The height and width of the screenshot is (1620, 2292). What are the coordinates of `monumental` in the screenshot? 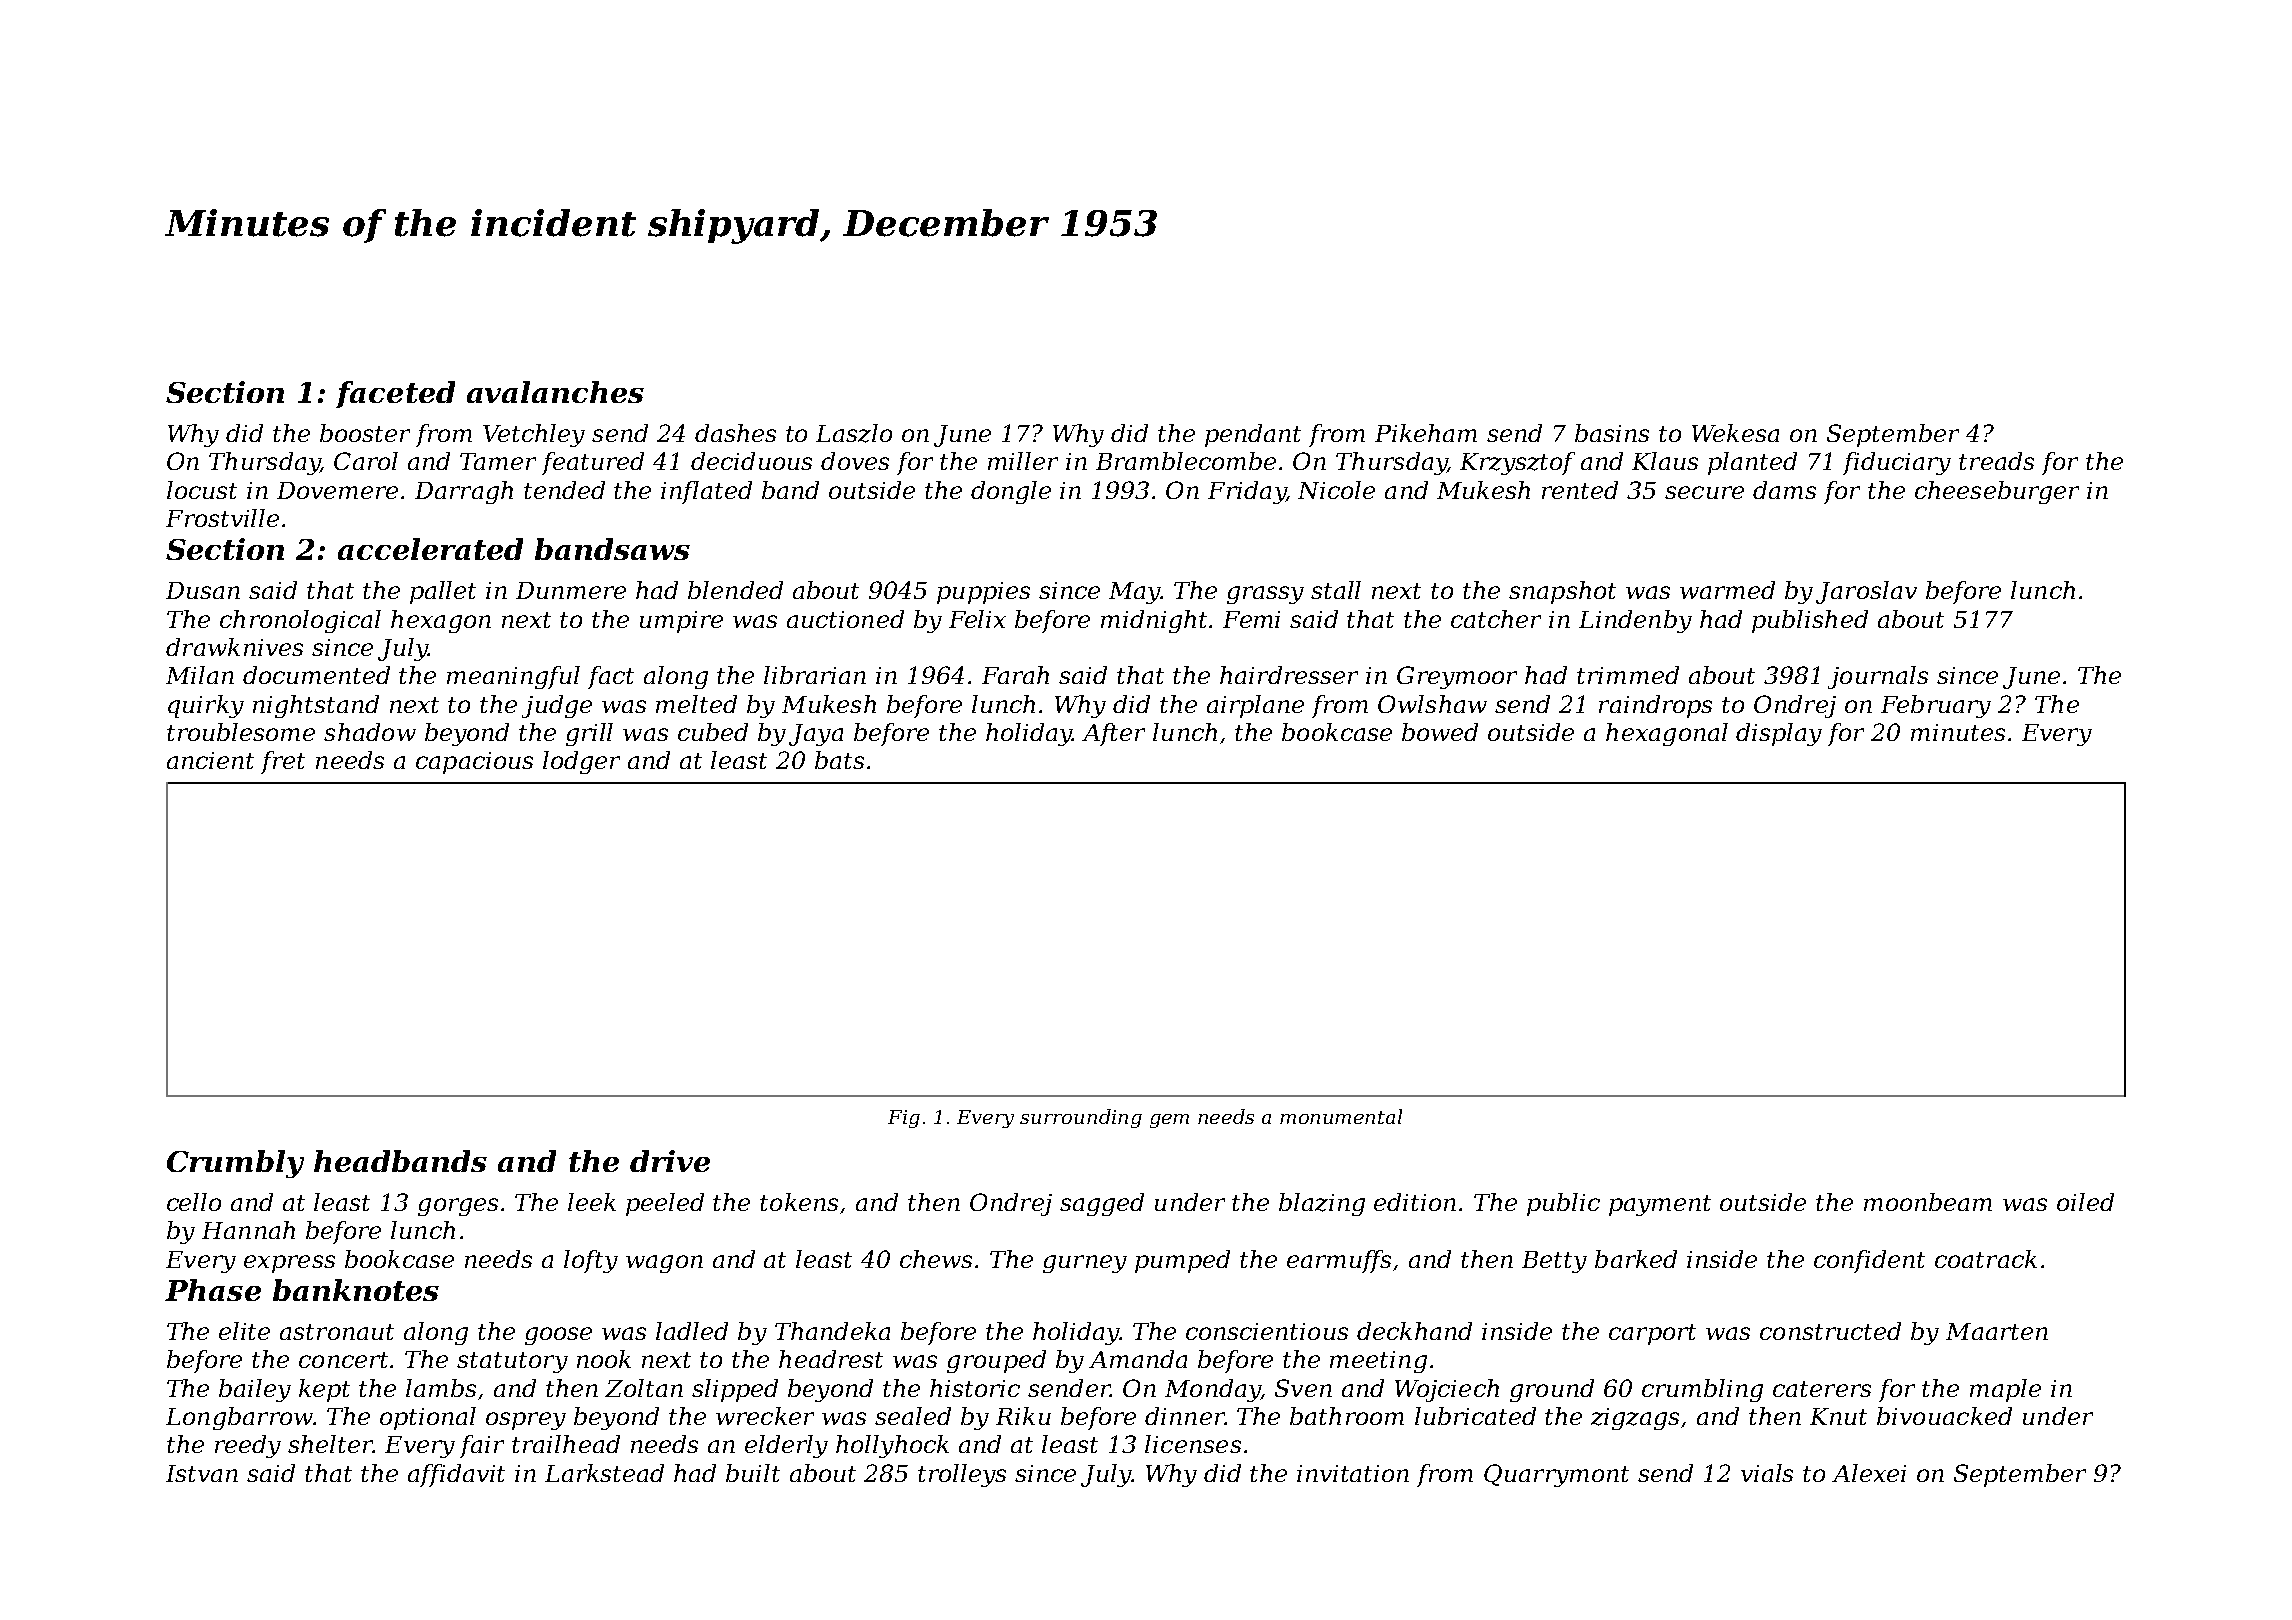 It's located at (1341, 1116).
